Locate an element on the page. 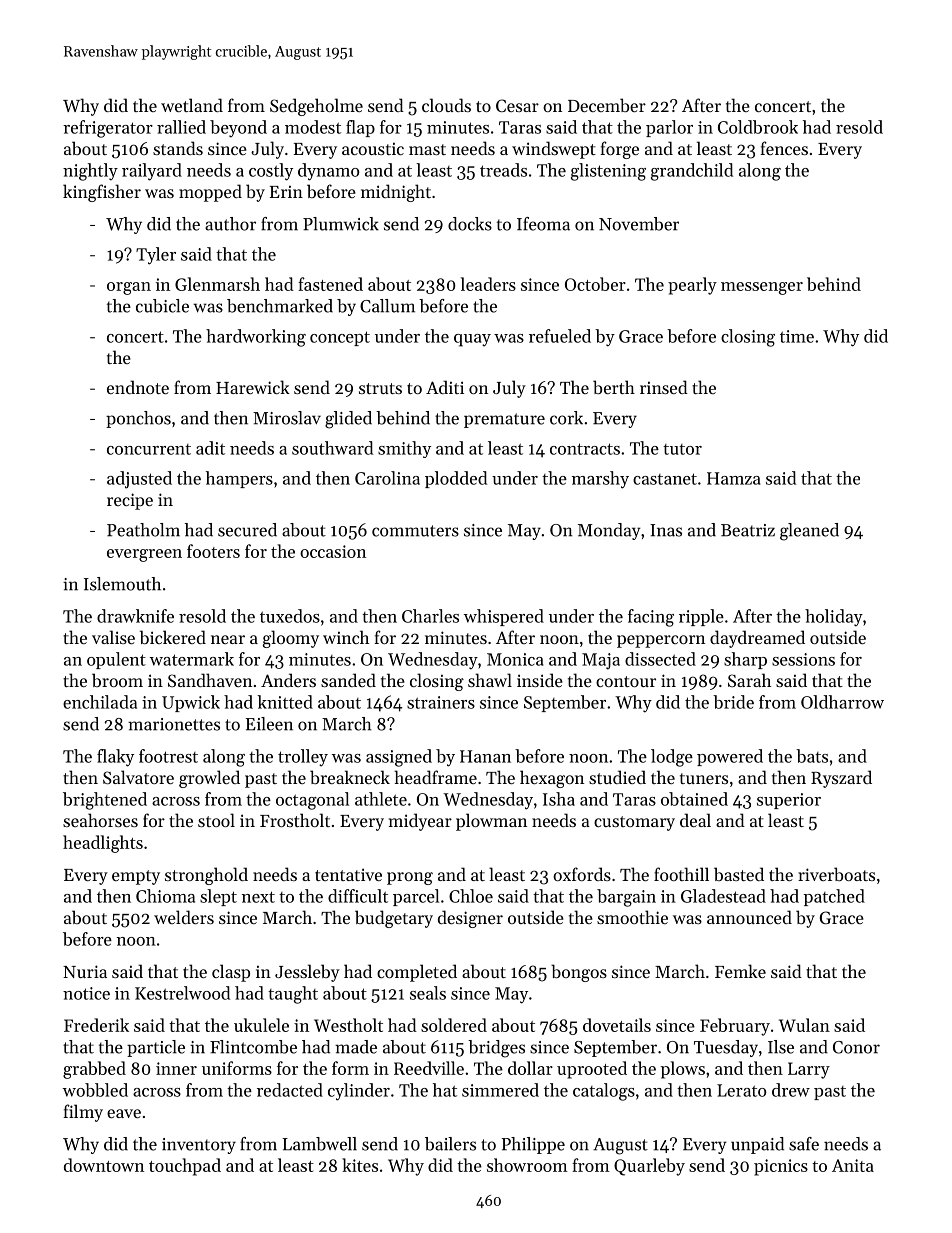 Image resolution: width=952 pixels, height=1233 pixels. bridges is located at coordinates (496, 1049).
